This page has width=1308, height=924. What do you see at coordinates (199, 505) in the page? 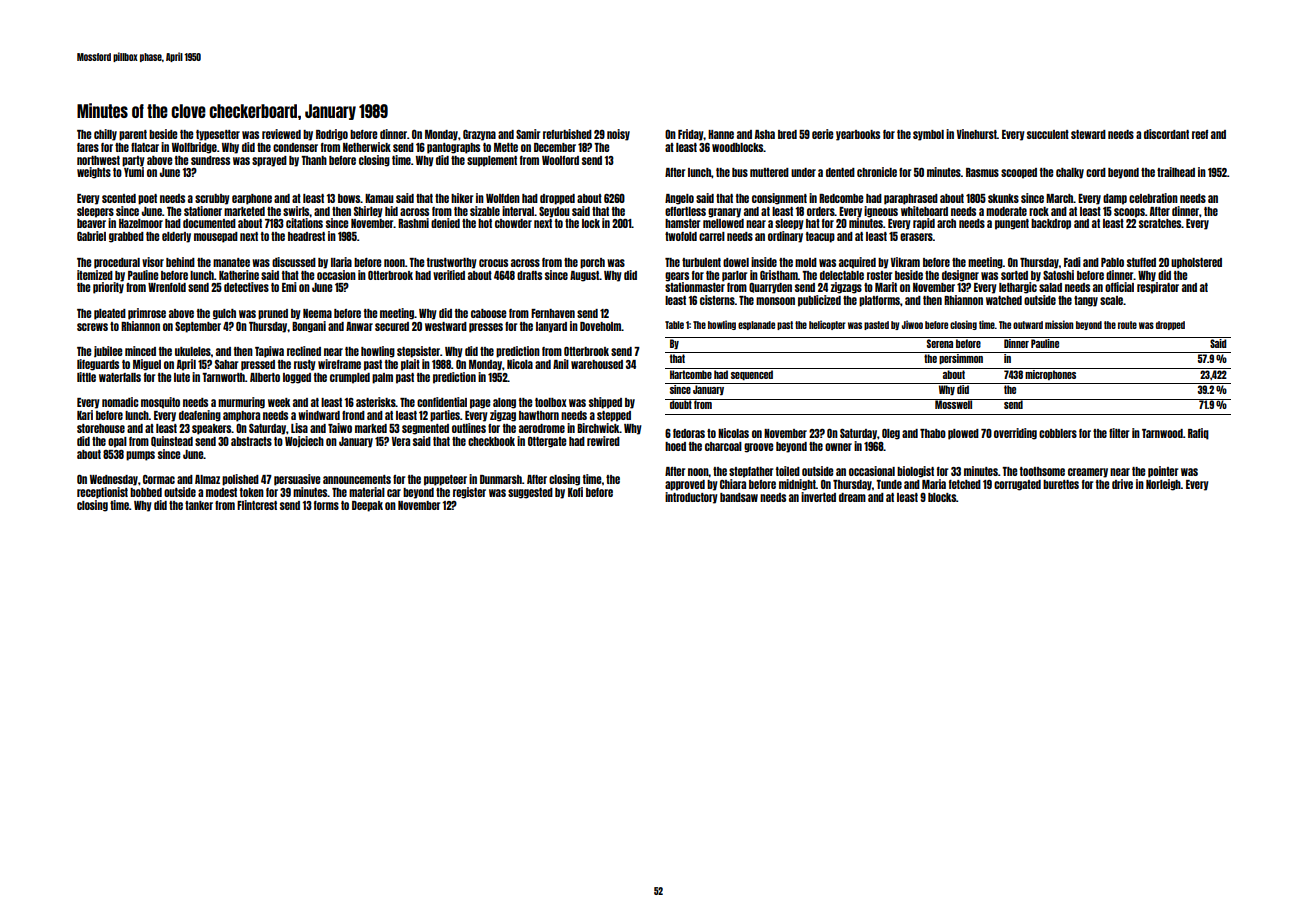
I see `tanker` at bounding box center [199, 505].
